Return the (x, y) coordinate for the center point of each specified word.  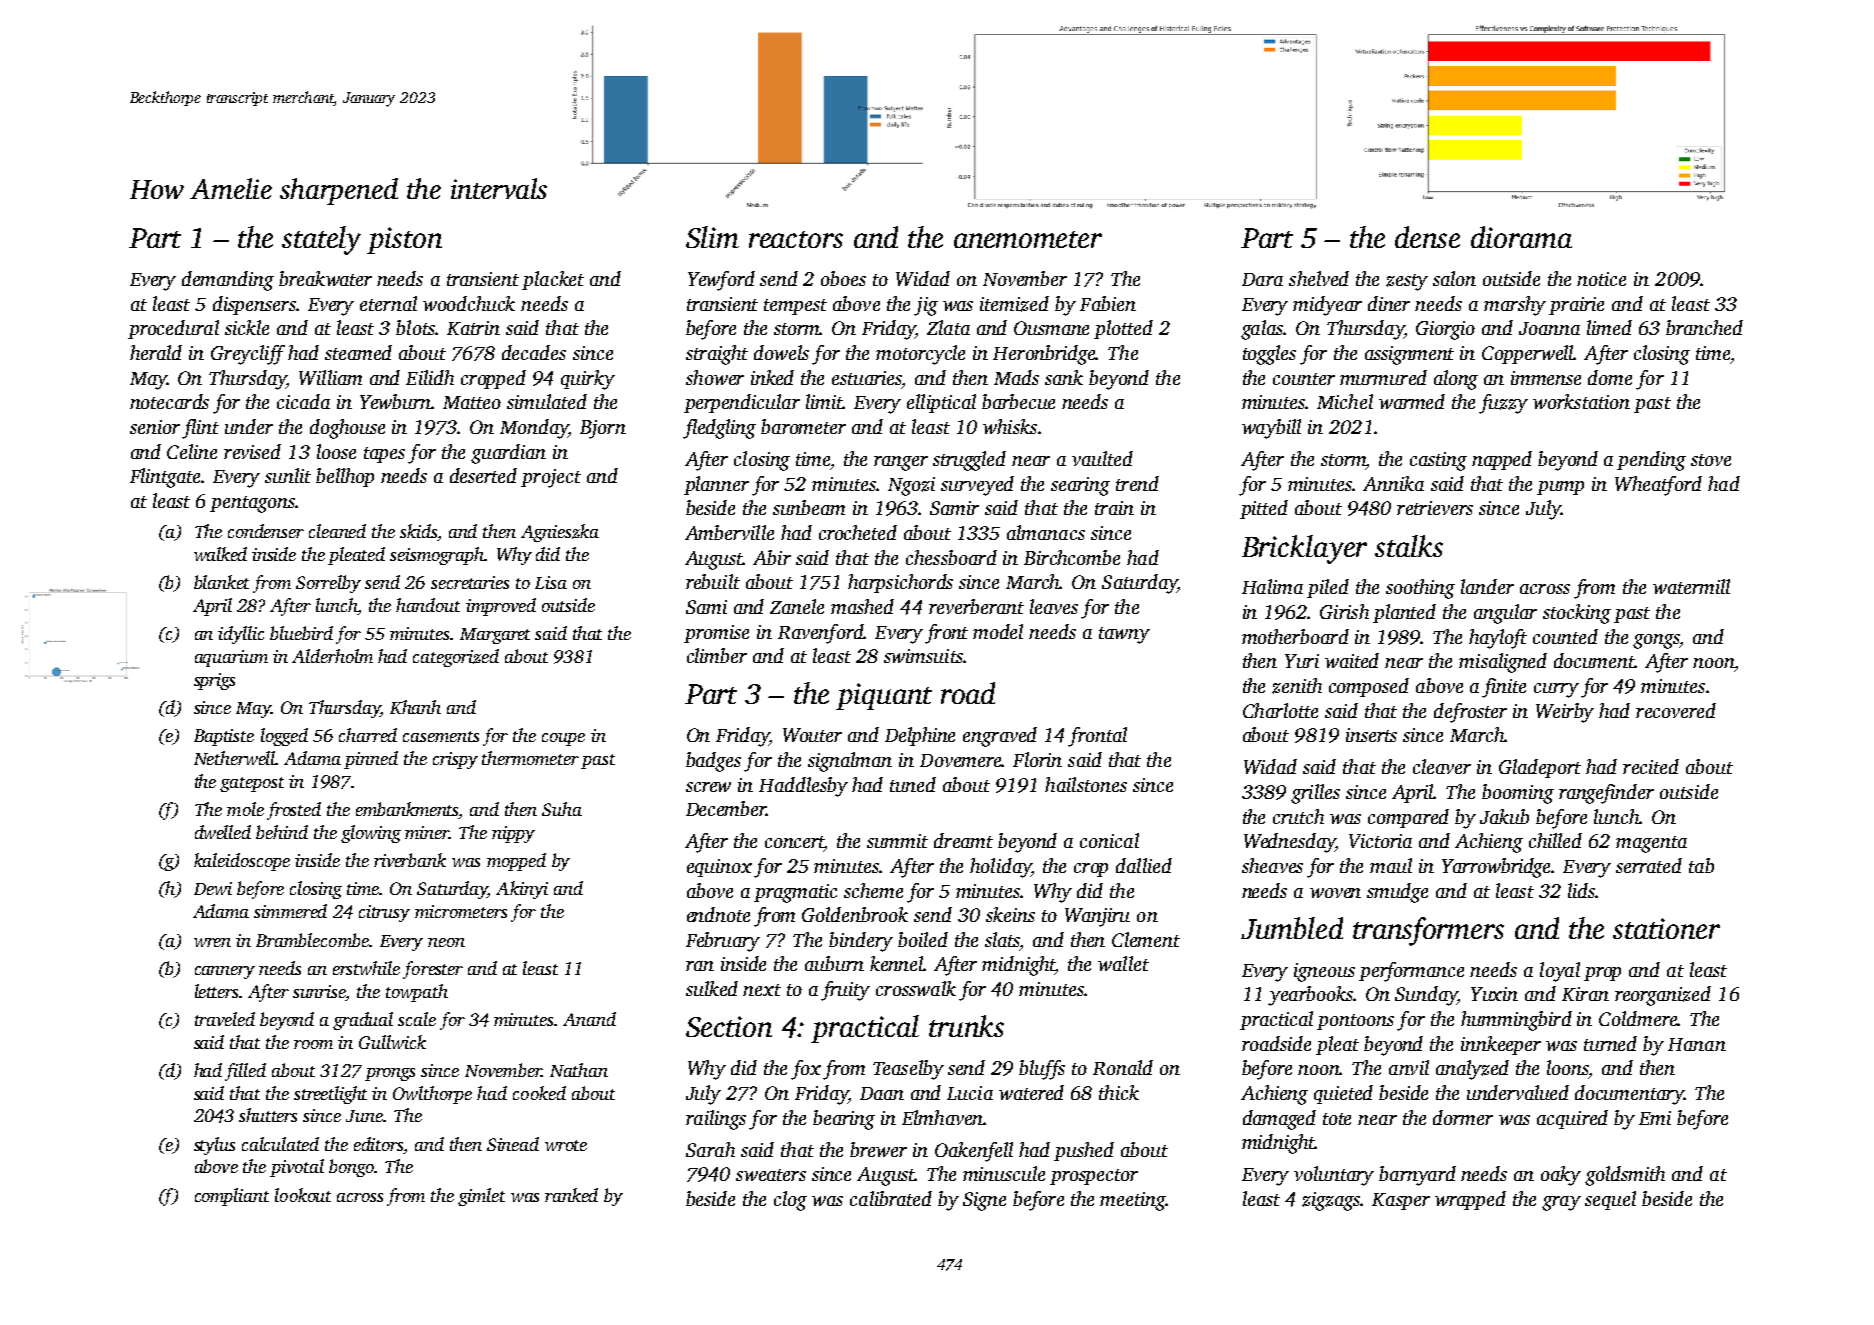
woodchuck (469, 303)
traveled (225, 1019)
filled (245, 1072)
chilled (1555, 840)
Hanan (1697, 1044)
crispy (455, 760)
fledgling (719, 429)
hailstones (1086, 784)
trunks (966, 1026)
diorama (1521, 237)
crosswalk (916, 988)
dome (1610, 377)
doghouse (347, 429)
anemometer (1028, 239)
